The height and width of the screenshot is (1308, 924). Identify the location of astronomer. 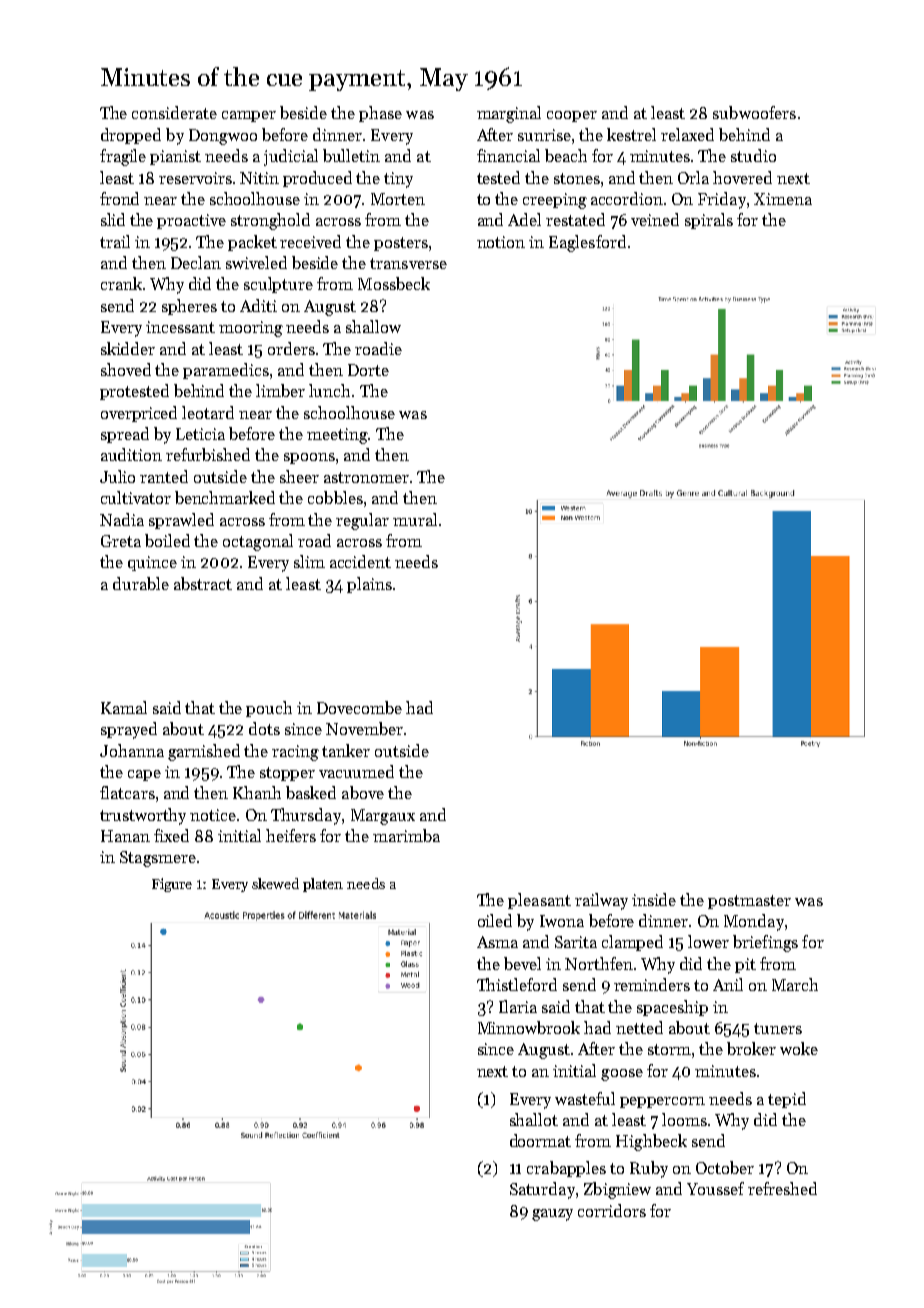
(366, 477).
